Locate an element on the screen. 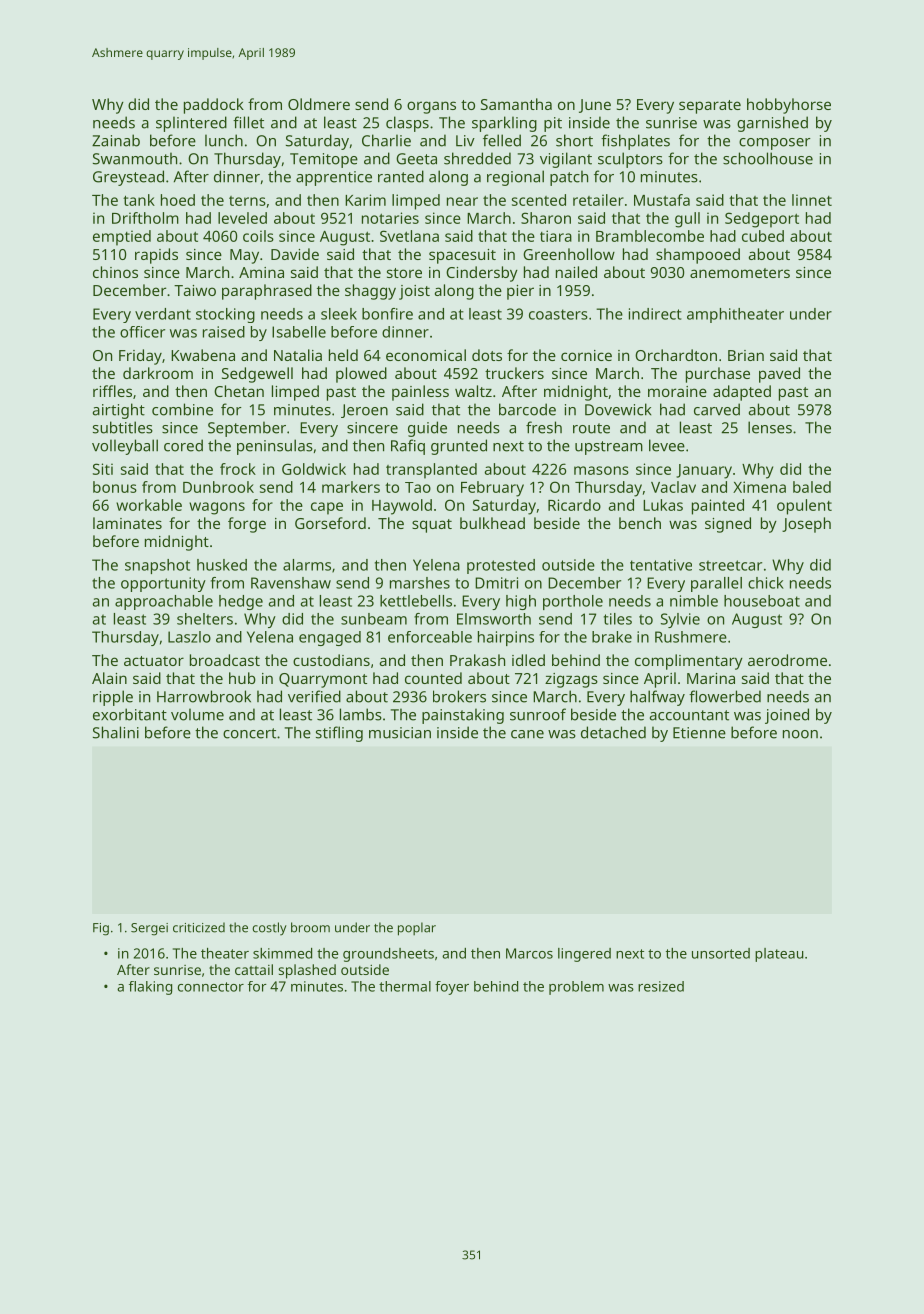  thermal is located at coordinates (405, 986).
